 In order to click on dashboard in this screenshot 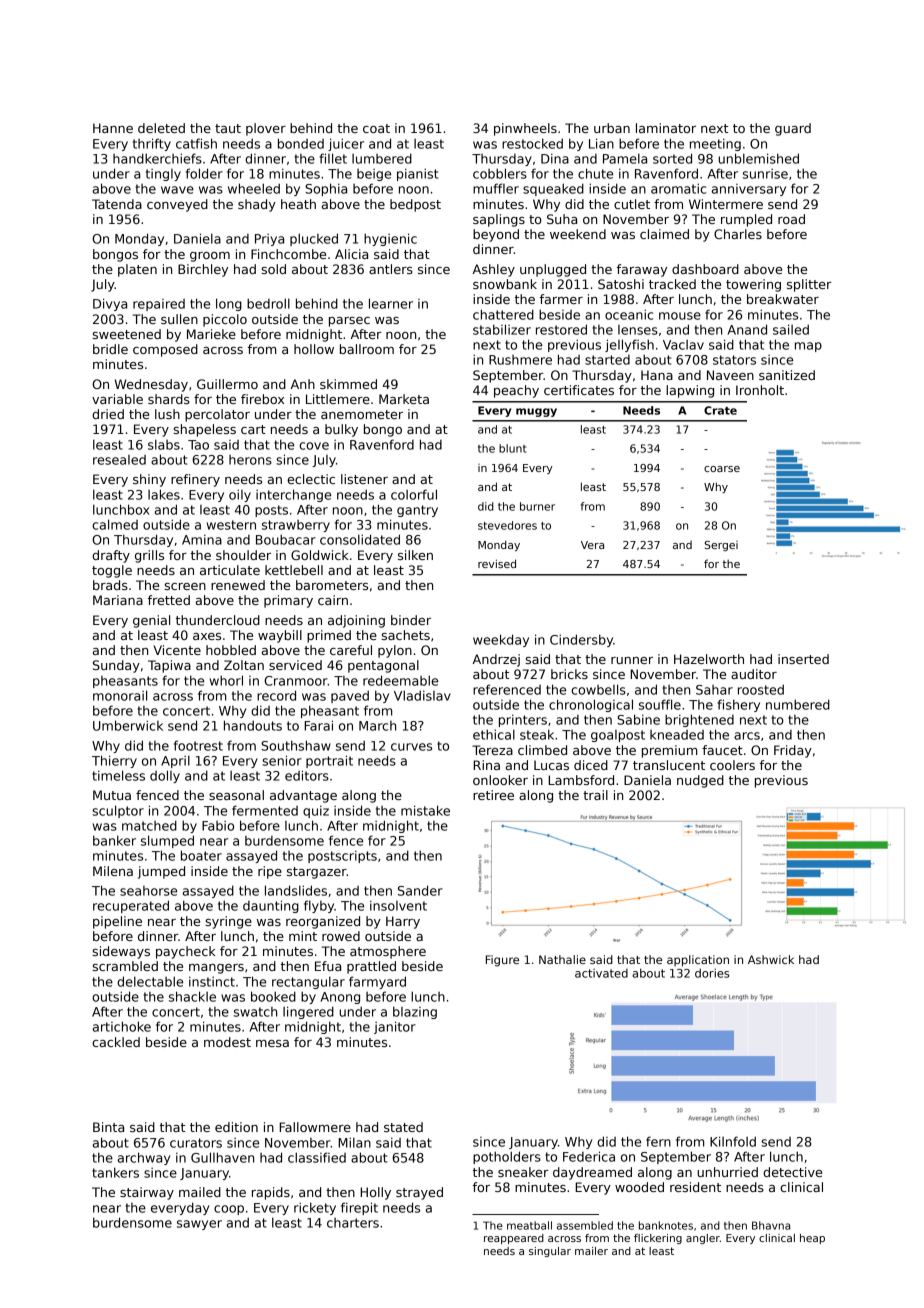, I will do `click(705, 269)`.
